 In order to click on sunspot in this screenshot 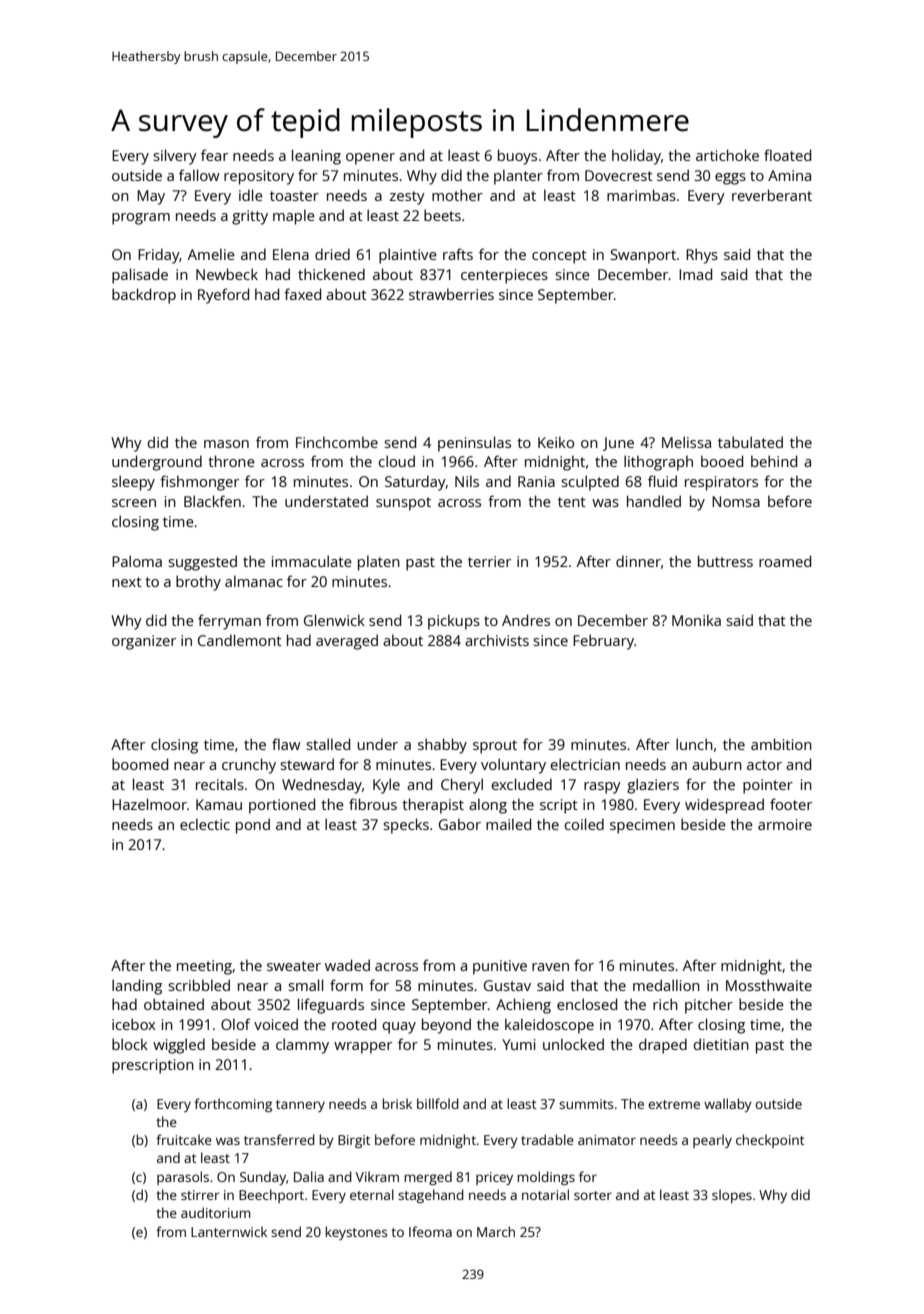, I will do `click(403, 504)`.
